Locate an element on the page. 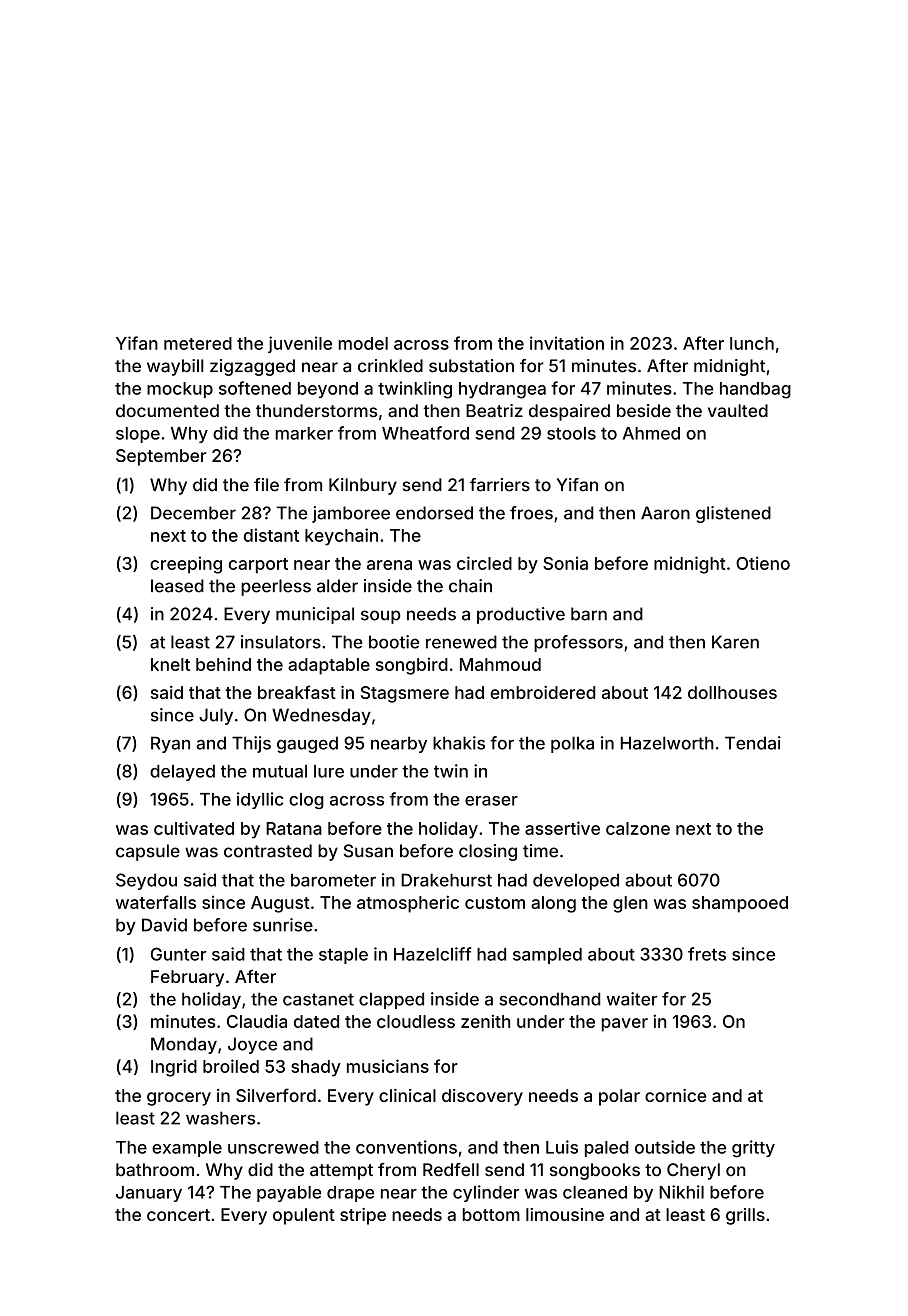 This document has width=908, height=1316. substation is located at coordinates (471, 366).
